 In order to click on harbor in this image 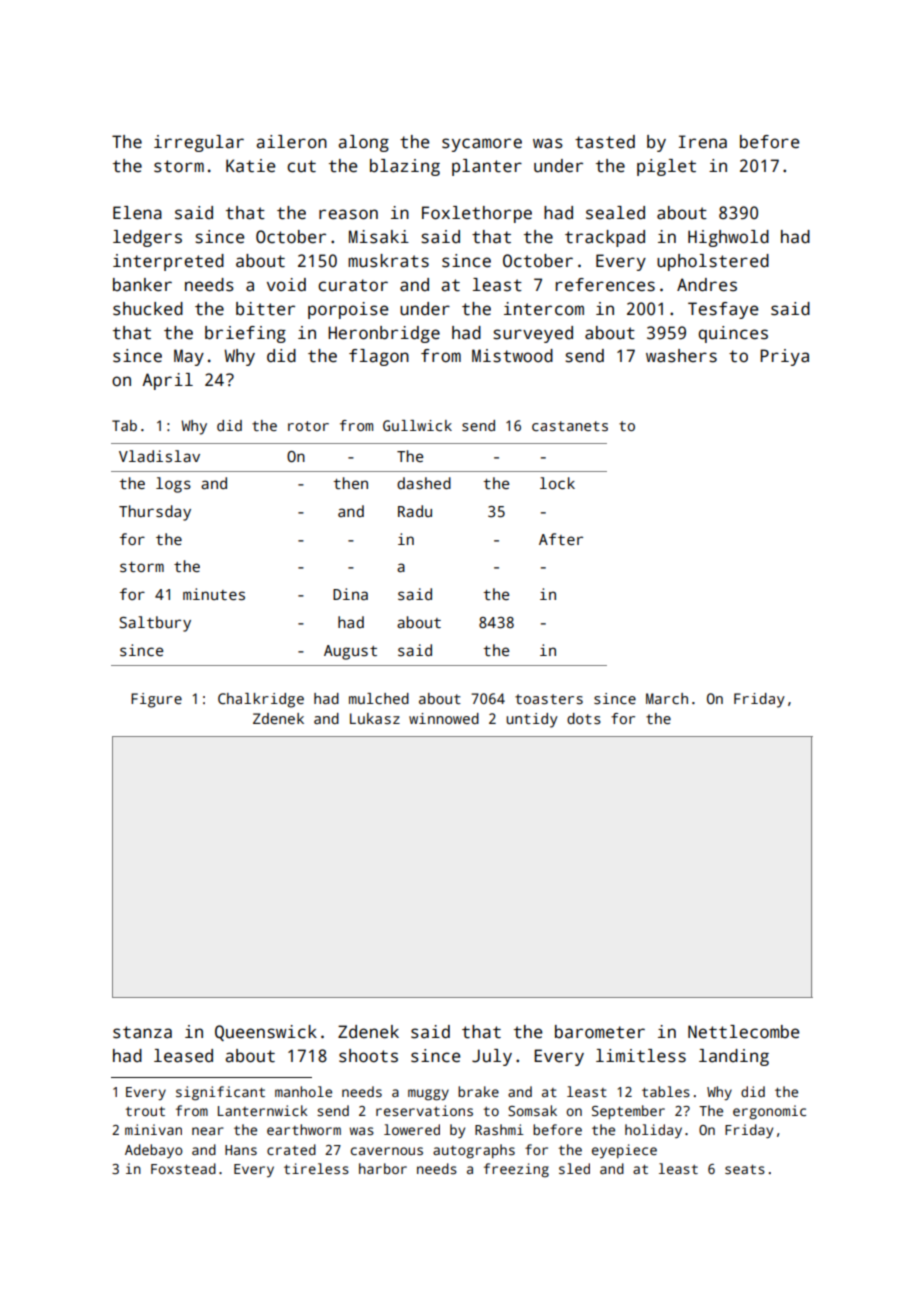, I will do `click(383, 1168)`.
